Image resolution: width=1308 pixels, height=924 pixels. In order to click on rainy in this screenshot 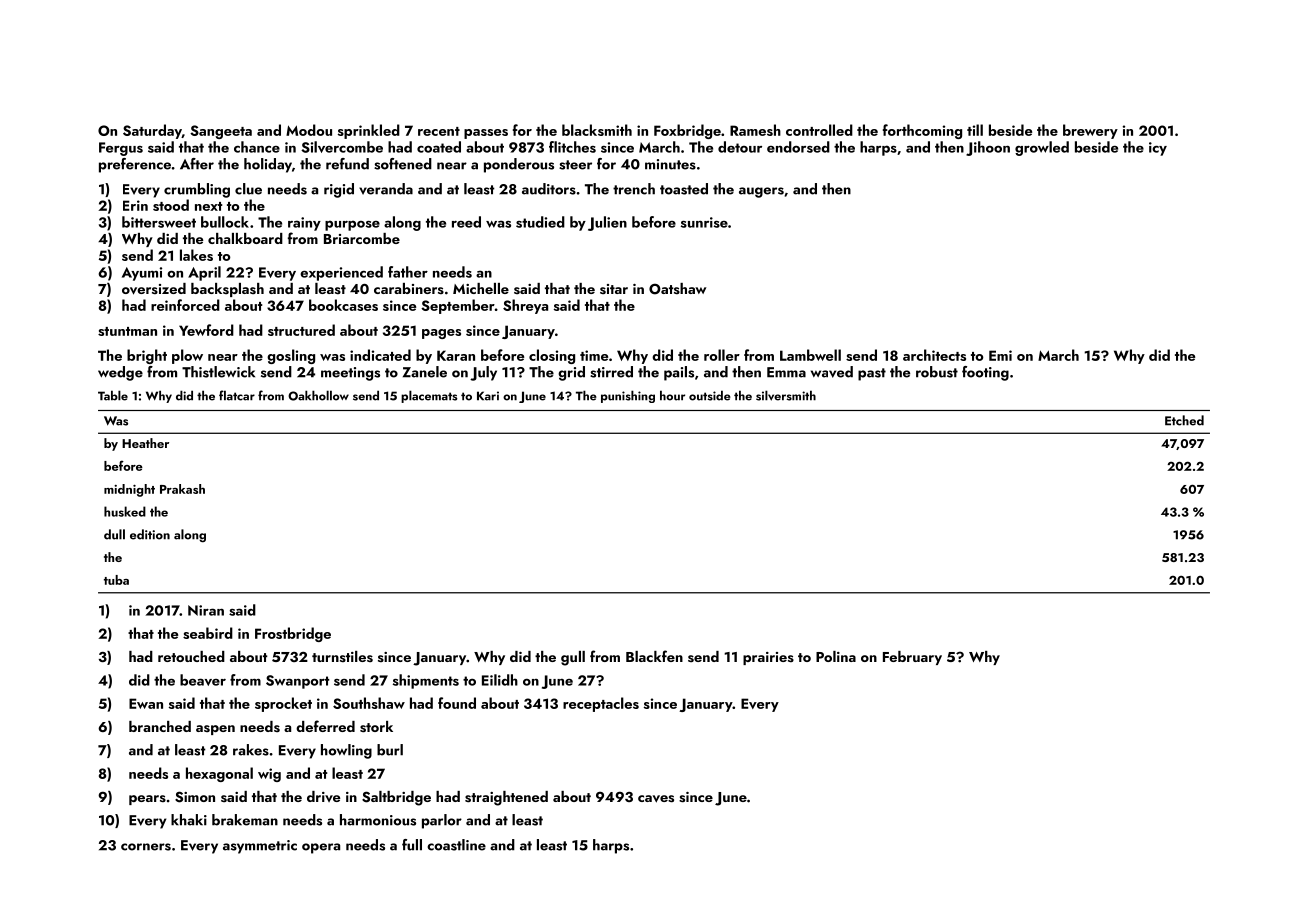, I will do `click(304, 224)`.
